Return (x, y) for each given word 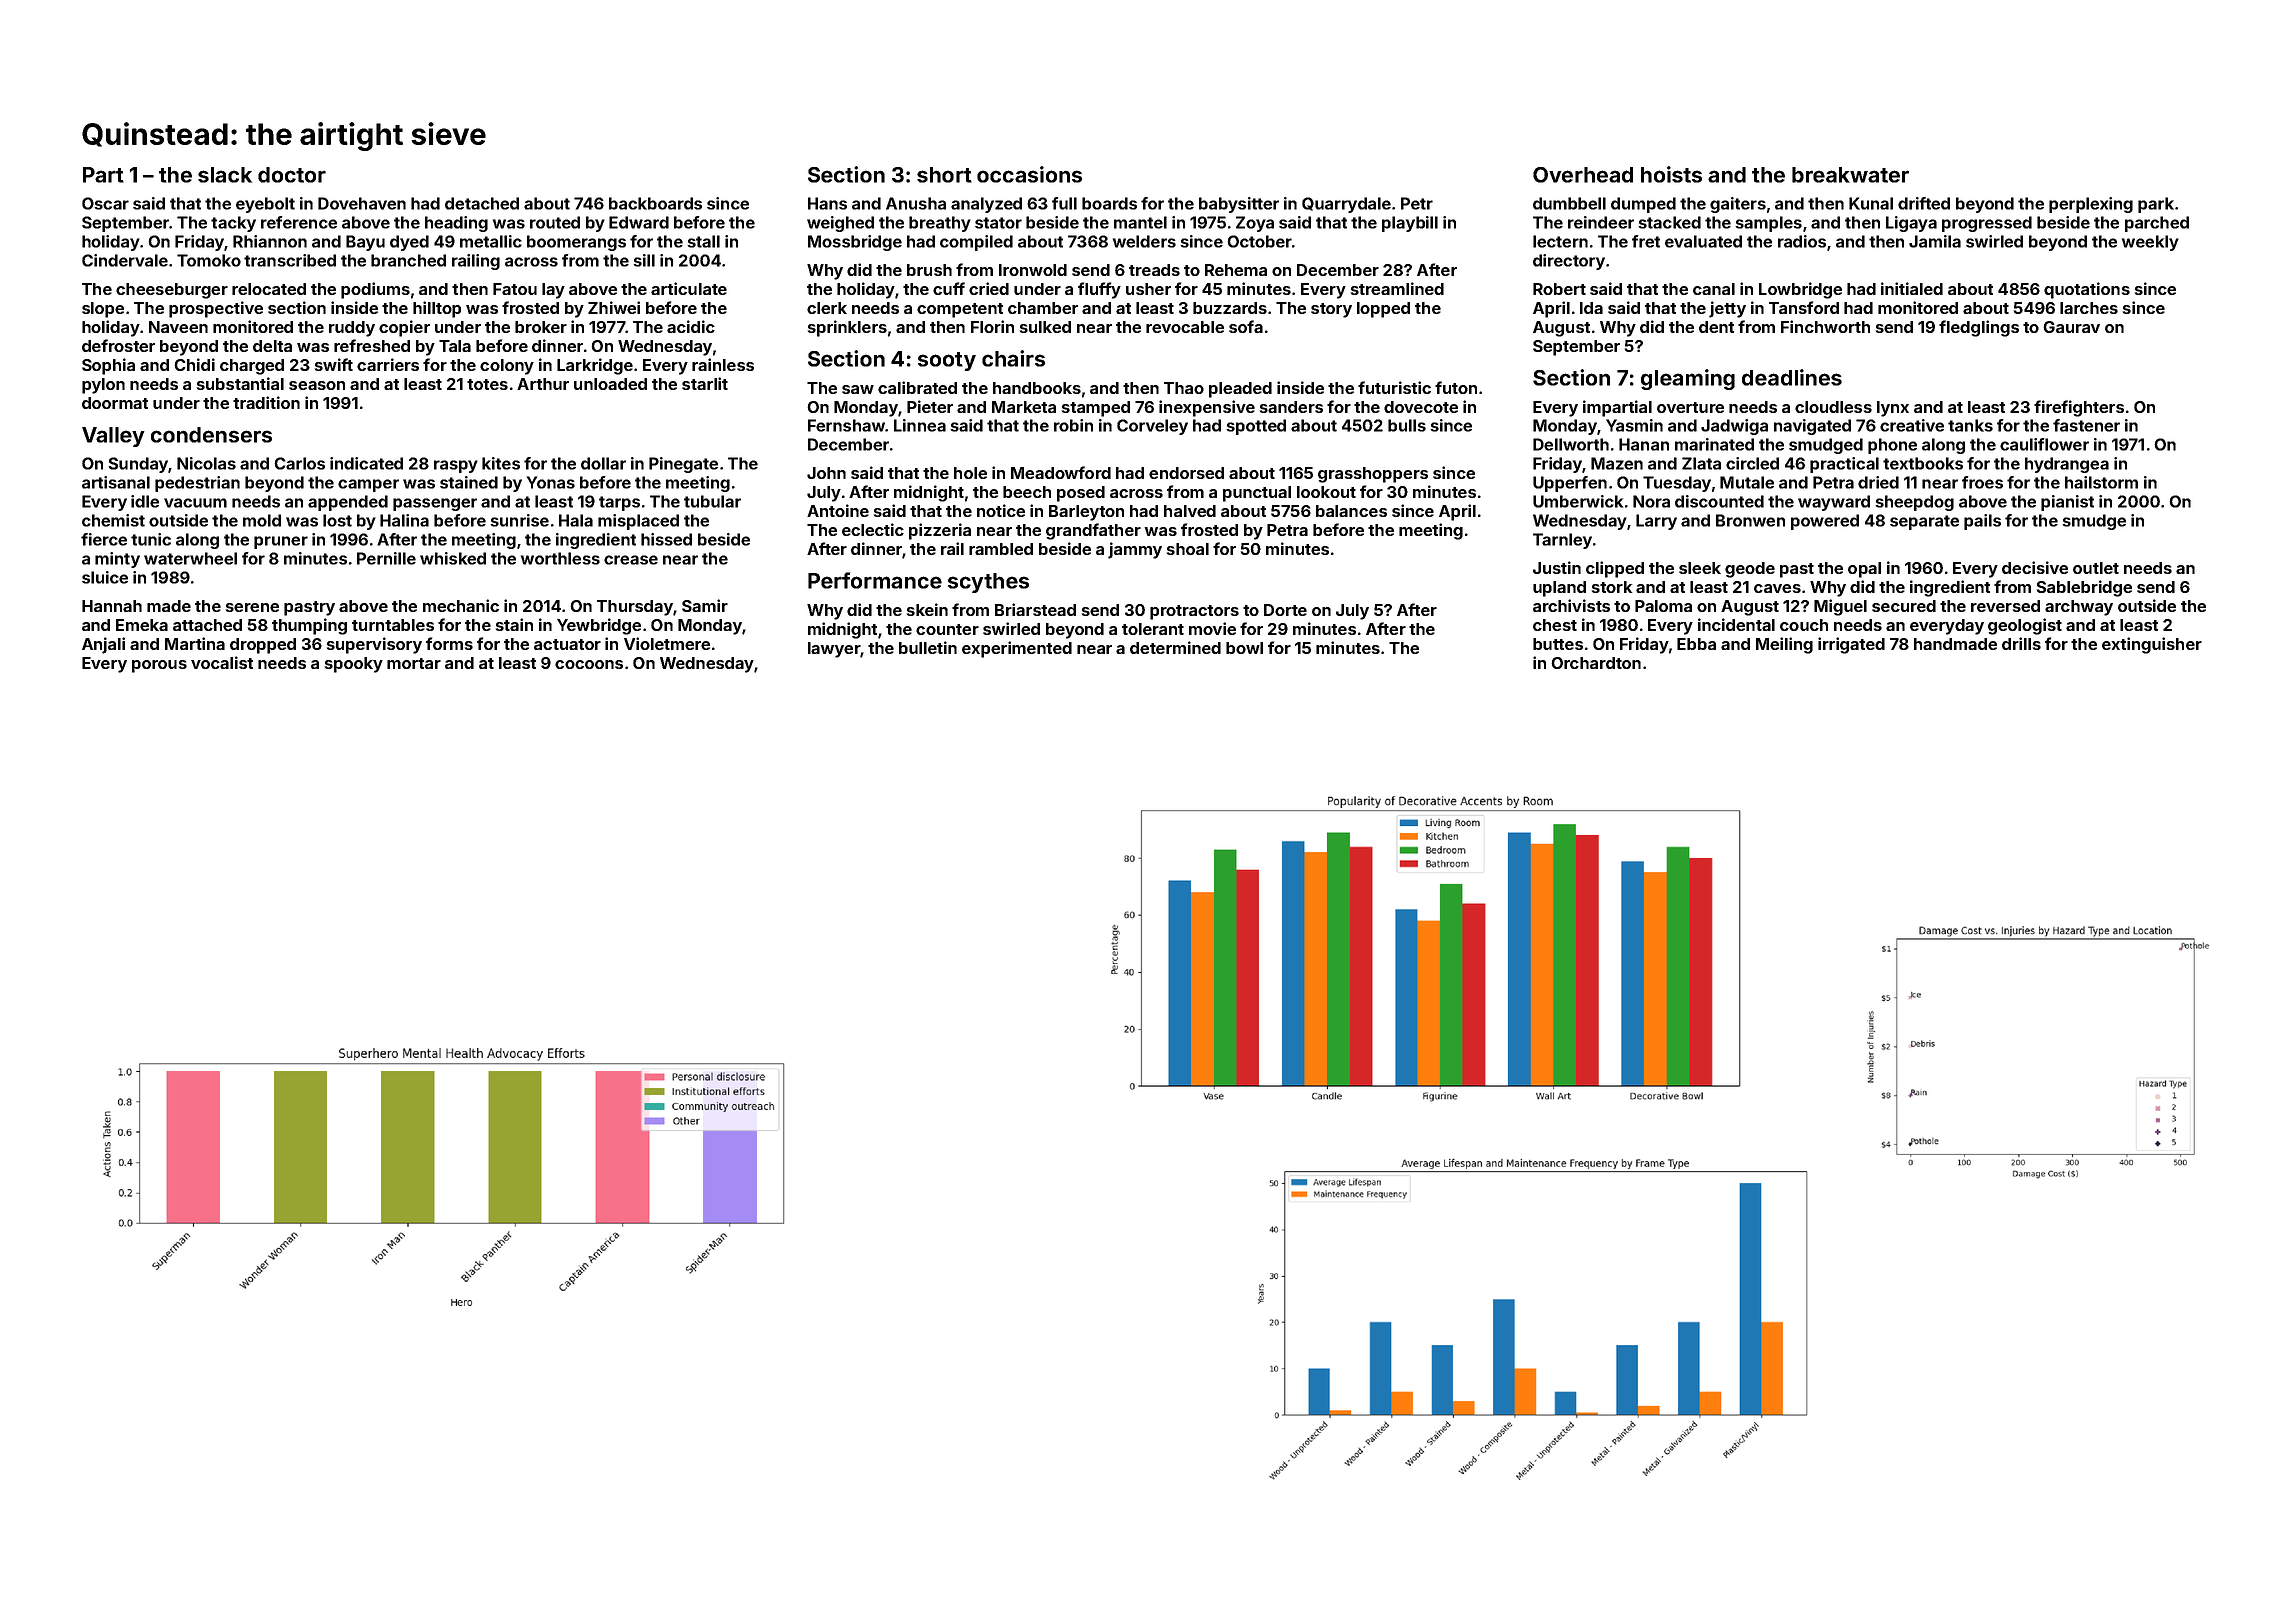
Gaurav (2071, 327)
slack (225, 175)
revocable (1185, 327)
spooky (354, 665)
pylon (103, 386)
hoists (1671, 174)
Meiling (1784, 645)
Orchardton (1596, 663)
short (944, 175)
